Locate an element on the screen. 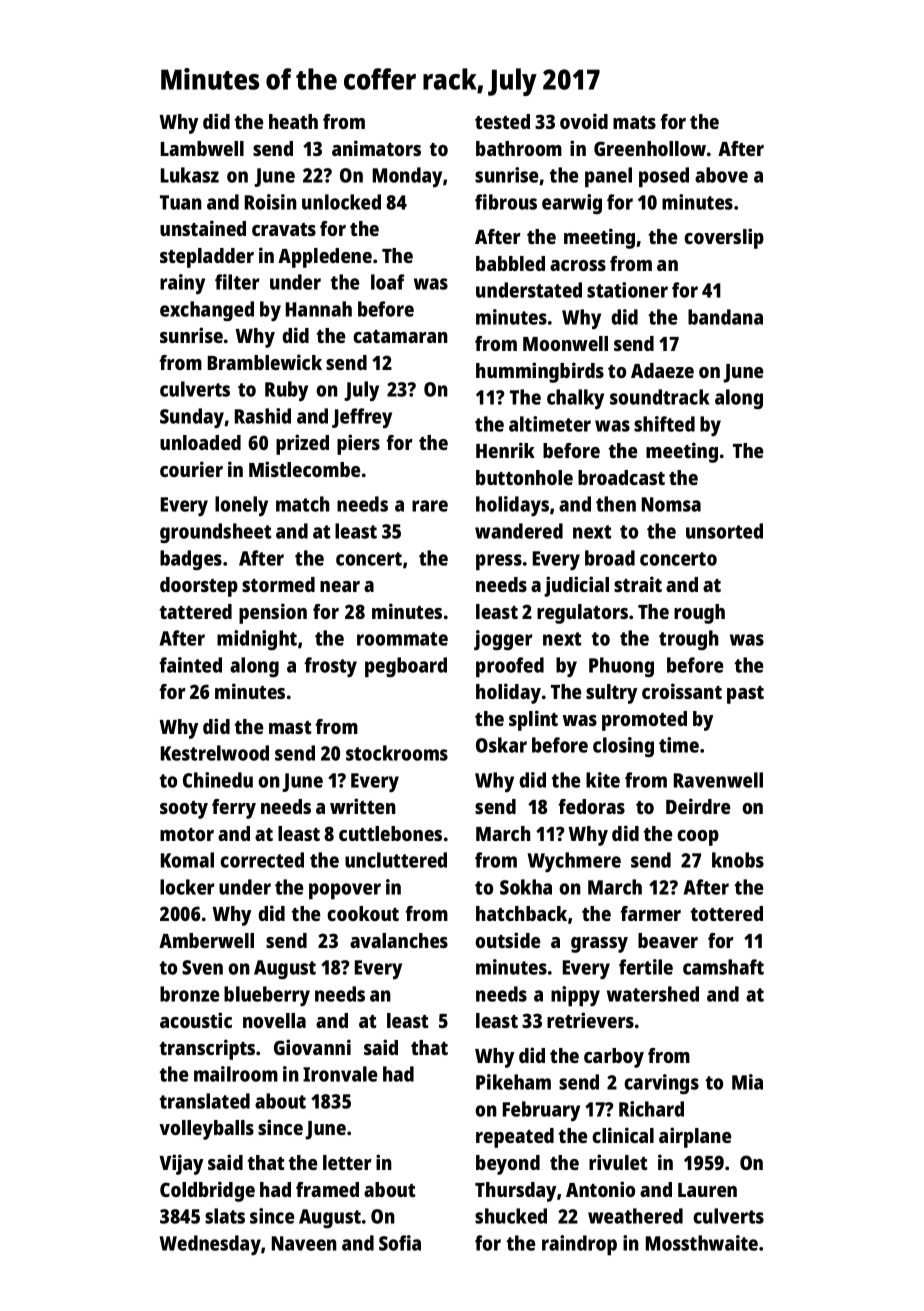  midnight is located at coordinates (257, 640).
